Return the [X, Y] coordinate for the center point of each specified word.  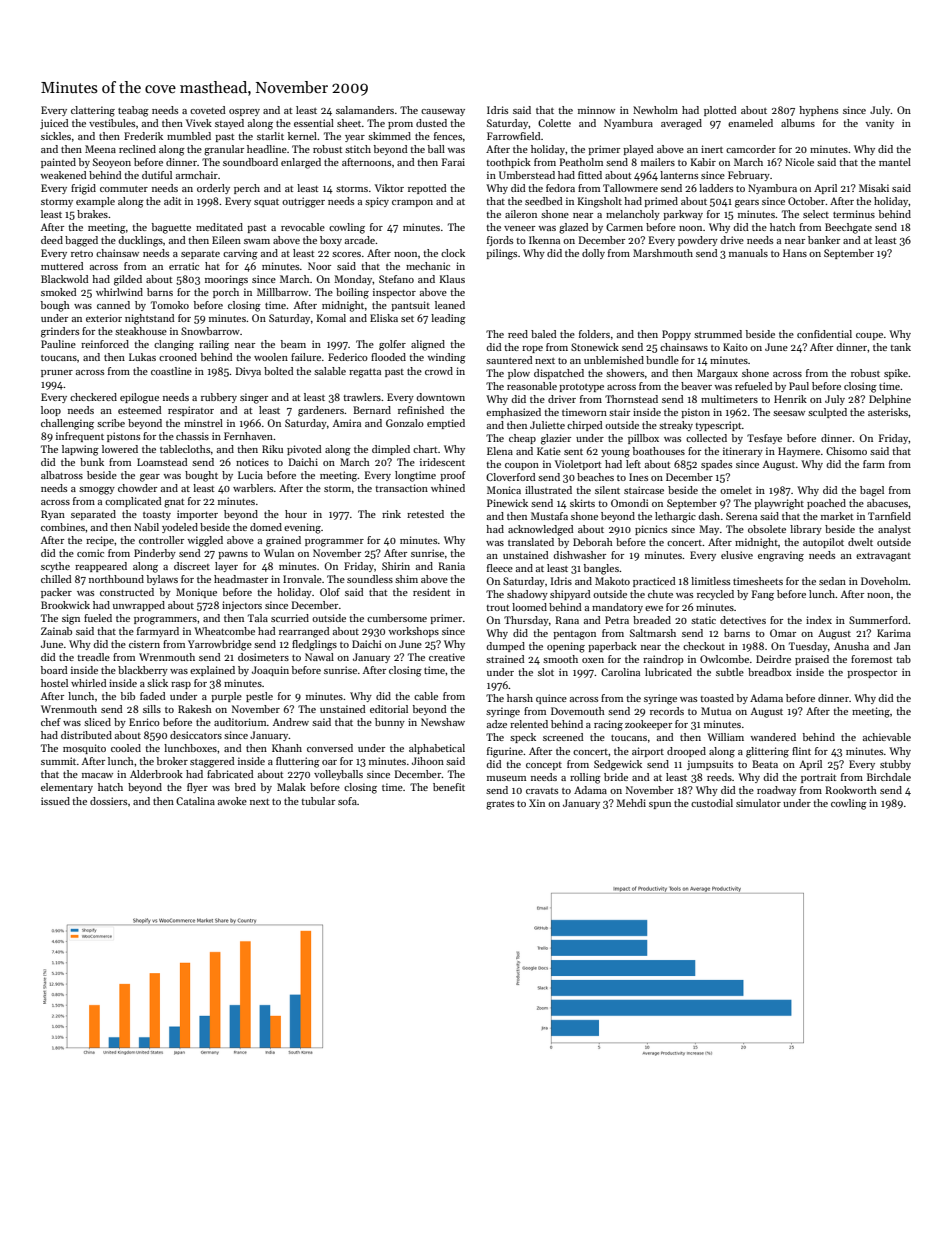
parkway [683, 215]
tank [900, 347]
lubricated [668, 672]
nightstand [150, 319]
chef [51, 722]
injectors [242, 606]
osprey [244, 112]
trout [497, 607]
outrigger [303, 202]
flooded [388, 357]
